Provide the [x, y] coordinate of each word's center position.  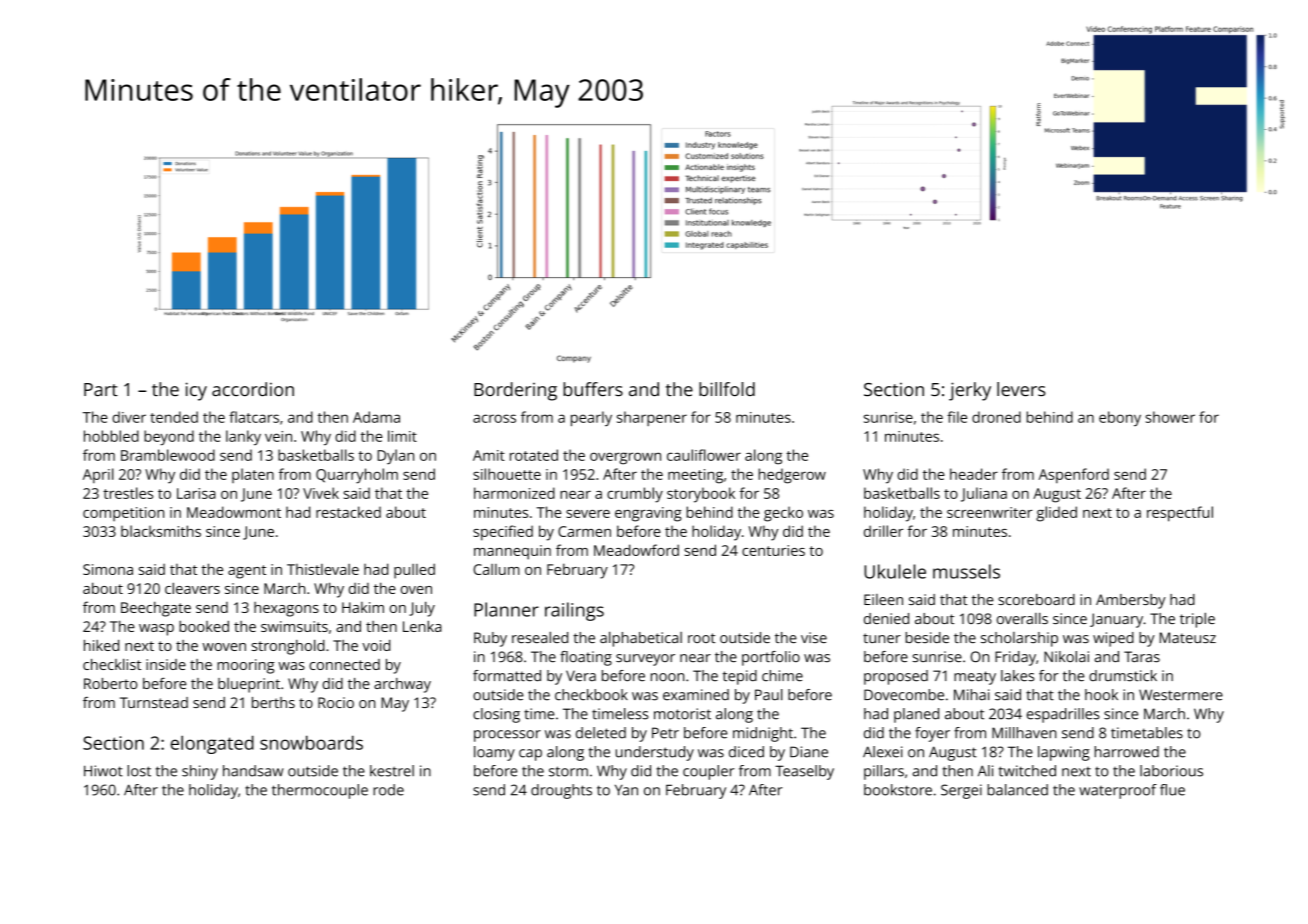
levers [1021, 389]
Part [101, 389]
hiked [101, 645]
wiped [1113, 639]
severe [588, 514]
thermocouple [320, 791]
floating [586, 658]
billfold [727, 389]
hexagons [286, 609]
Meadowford [636, 550]
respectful [1180, 514]
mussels [966, 571]
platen [253, 475]
